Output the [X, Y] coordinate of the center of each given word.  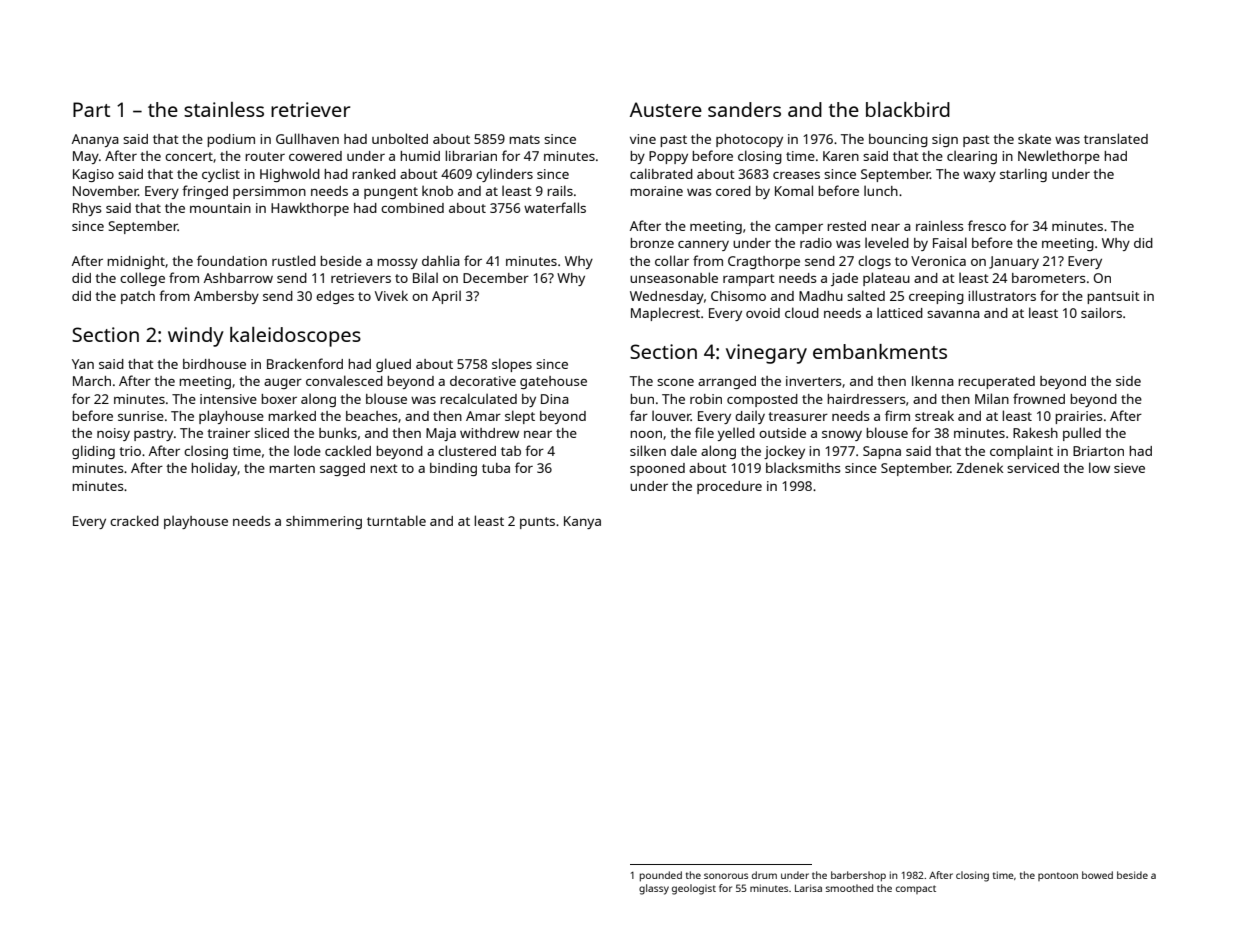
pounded [661, 876]
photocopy [749, 140]
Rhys [87, 209]
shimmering [324, 522]
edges [335, 297]
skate [1034, 139]
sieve [1129, 468]
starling [1023, 175]
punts [537, 523]
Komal [794, 190]
